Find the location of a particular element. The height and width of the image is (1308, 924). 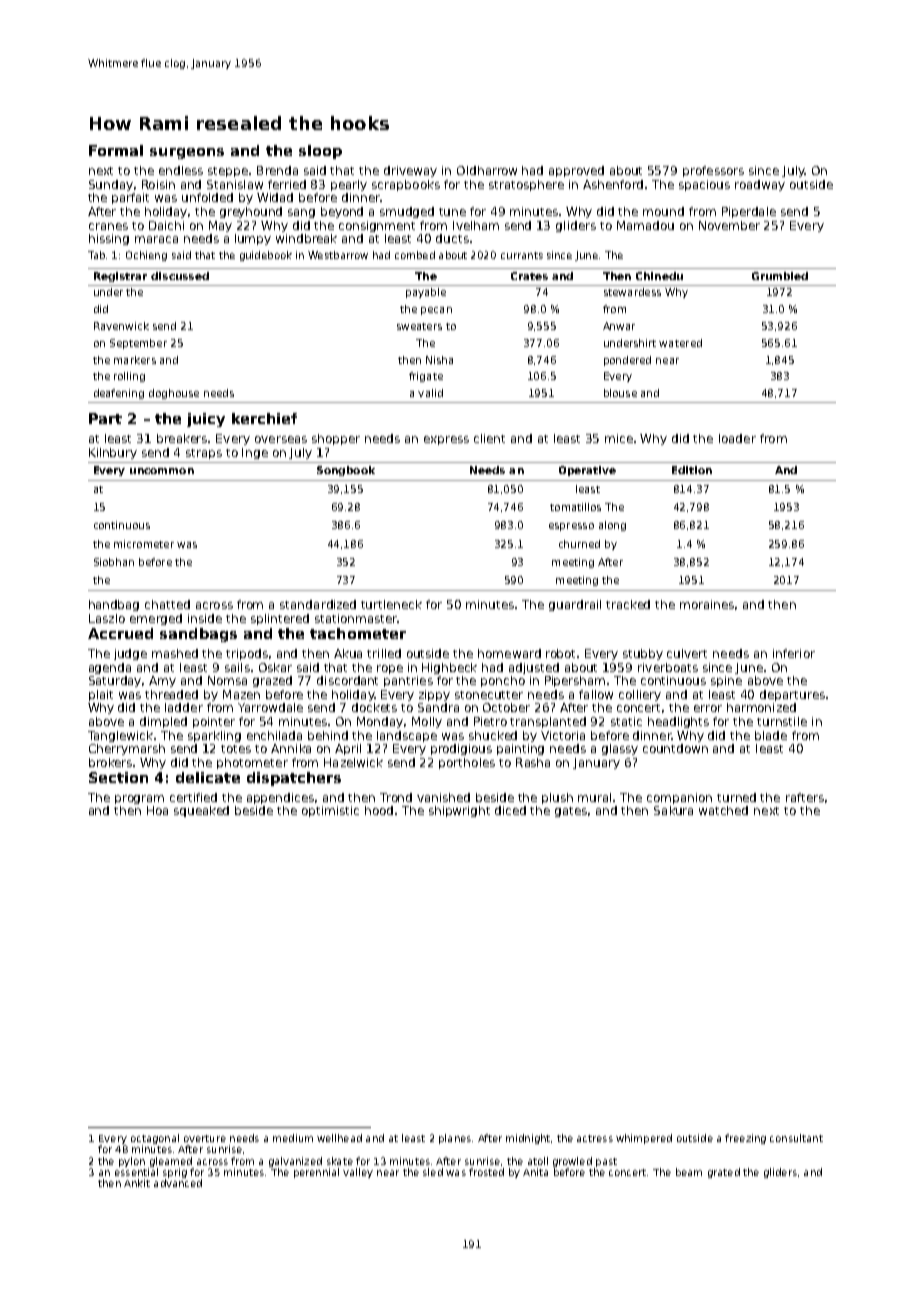

professors is located at coordinates (713, 171).
